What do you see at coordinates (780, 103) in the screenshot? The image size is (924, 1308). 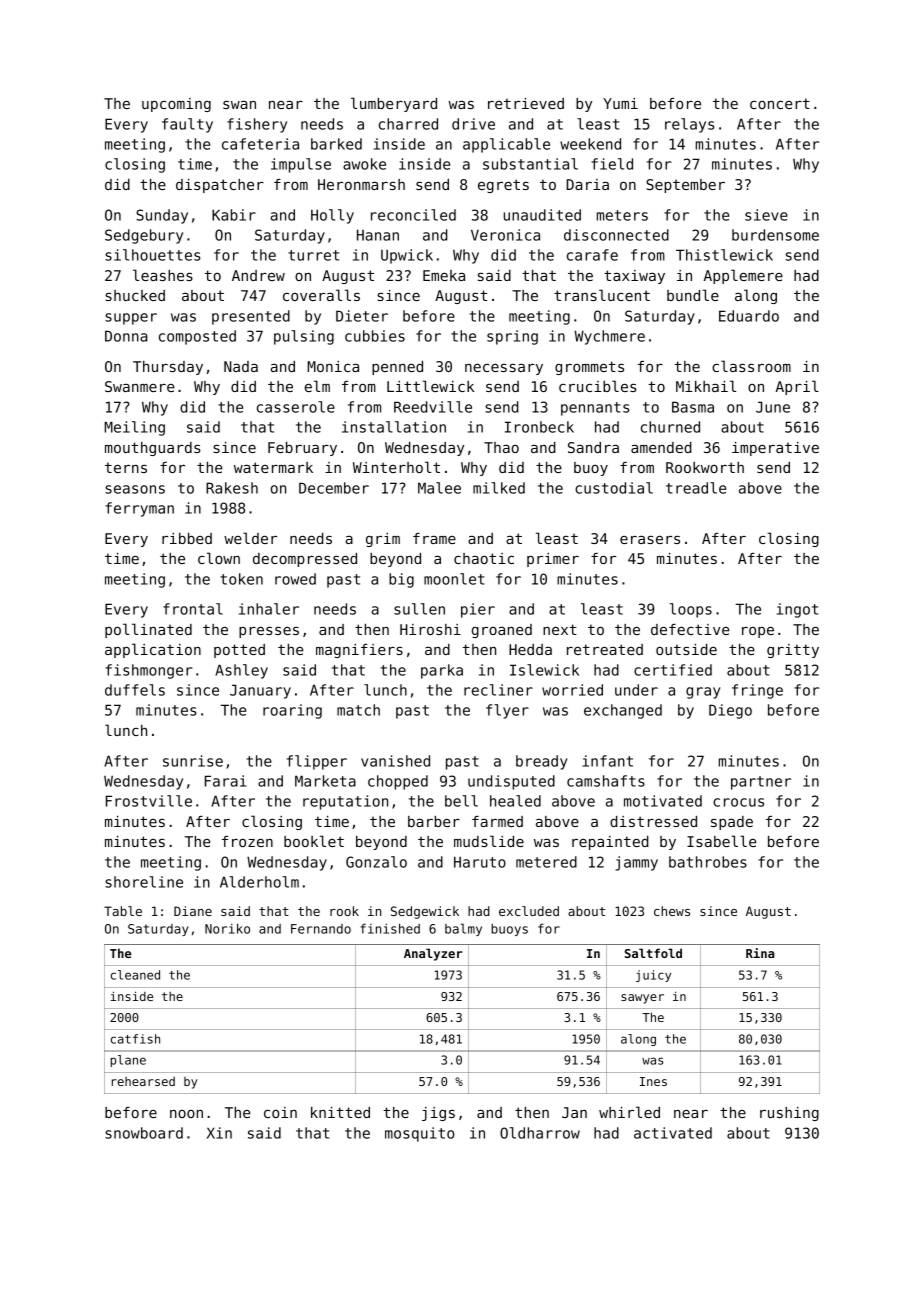 I see `concert` at bounding box center [780, 103].
